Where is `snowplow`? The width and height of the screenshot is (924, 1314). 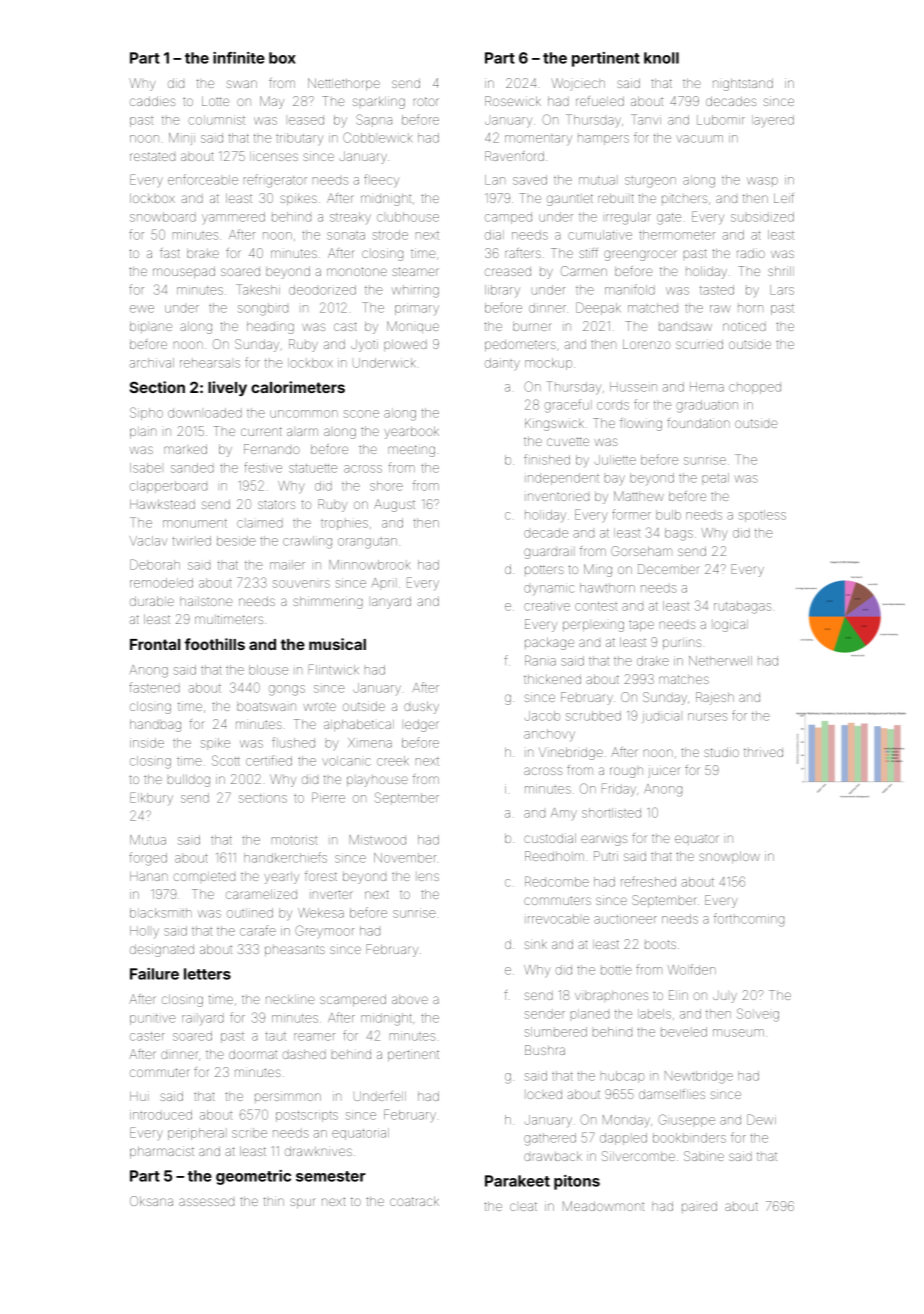 snowplow is located at coordinates (729, 857).
